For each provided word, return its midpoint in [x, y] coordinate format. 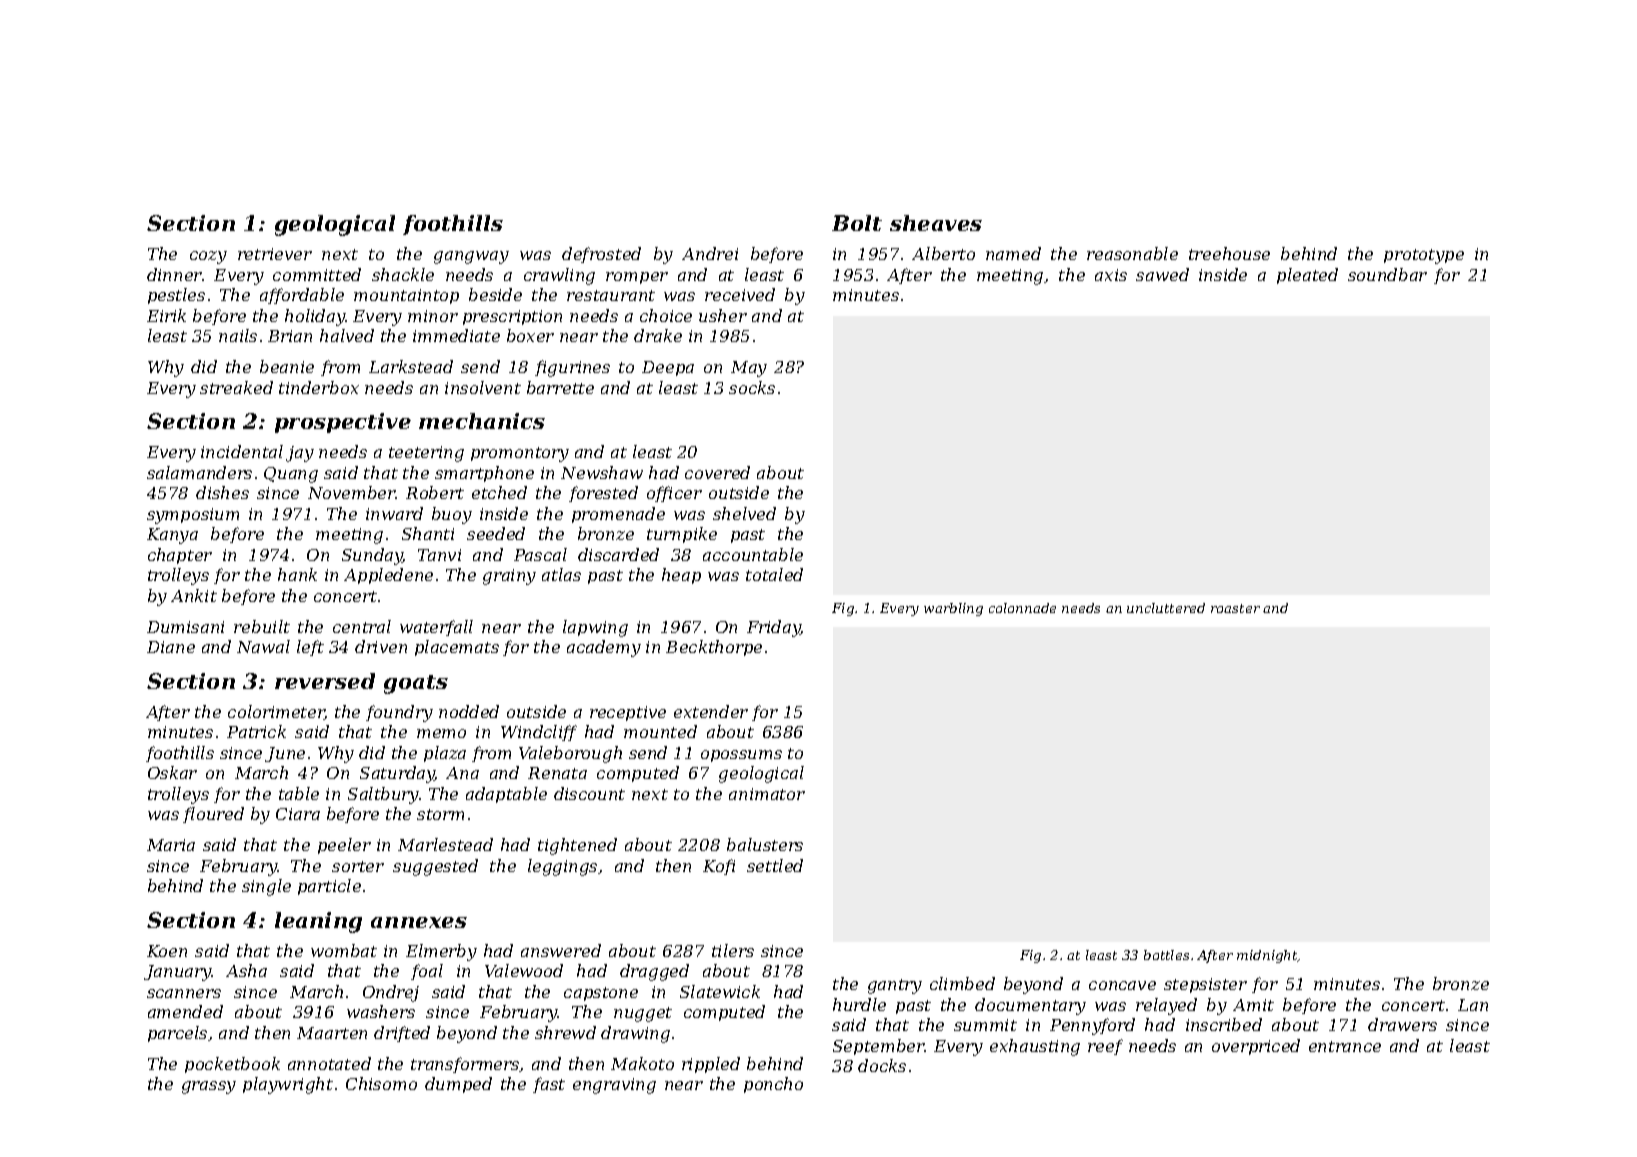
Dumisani [185, 627]
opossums [741, 756]
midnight [1267, 956]
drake [658, 335]
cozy [208, 257]
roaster [1235, 608]
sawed [1162, 274]
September [879, 1047]
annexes [419, 922]
